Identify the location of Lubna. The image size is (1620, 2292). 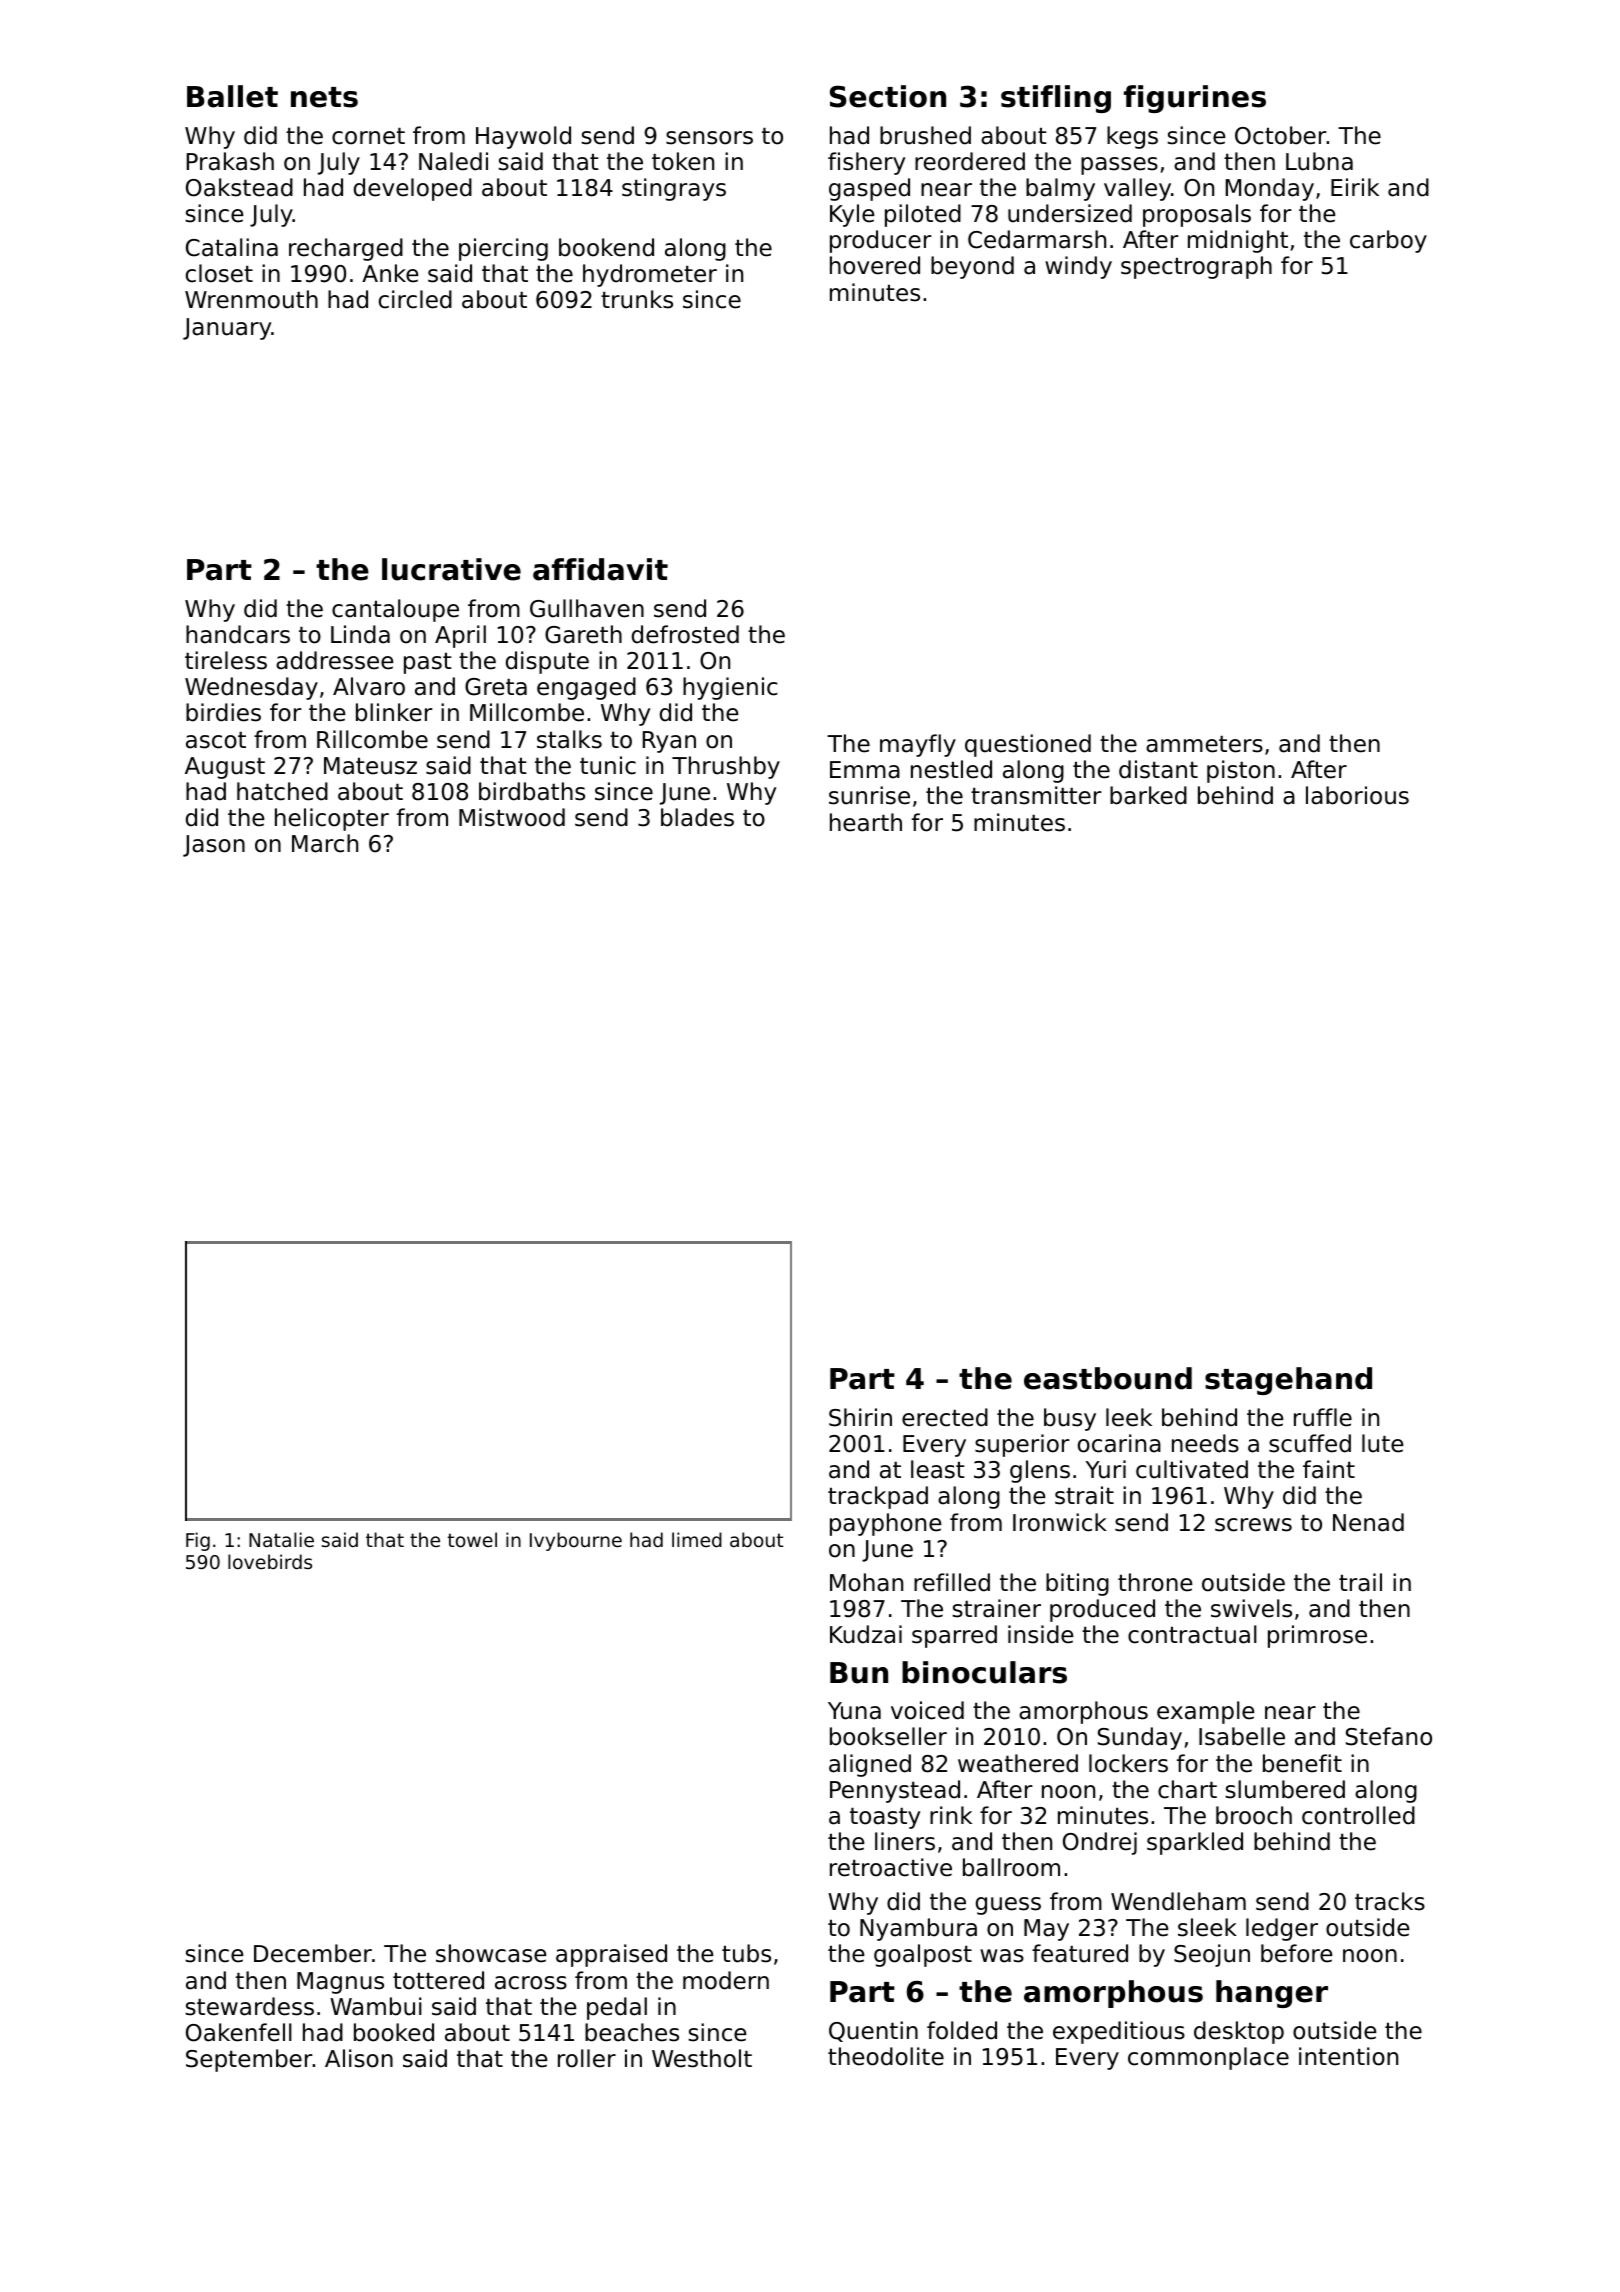
(1319, 161).
